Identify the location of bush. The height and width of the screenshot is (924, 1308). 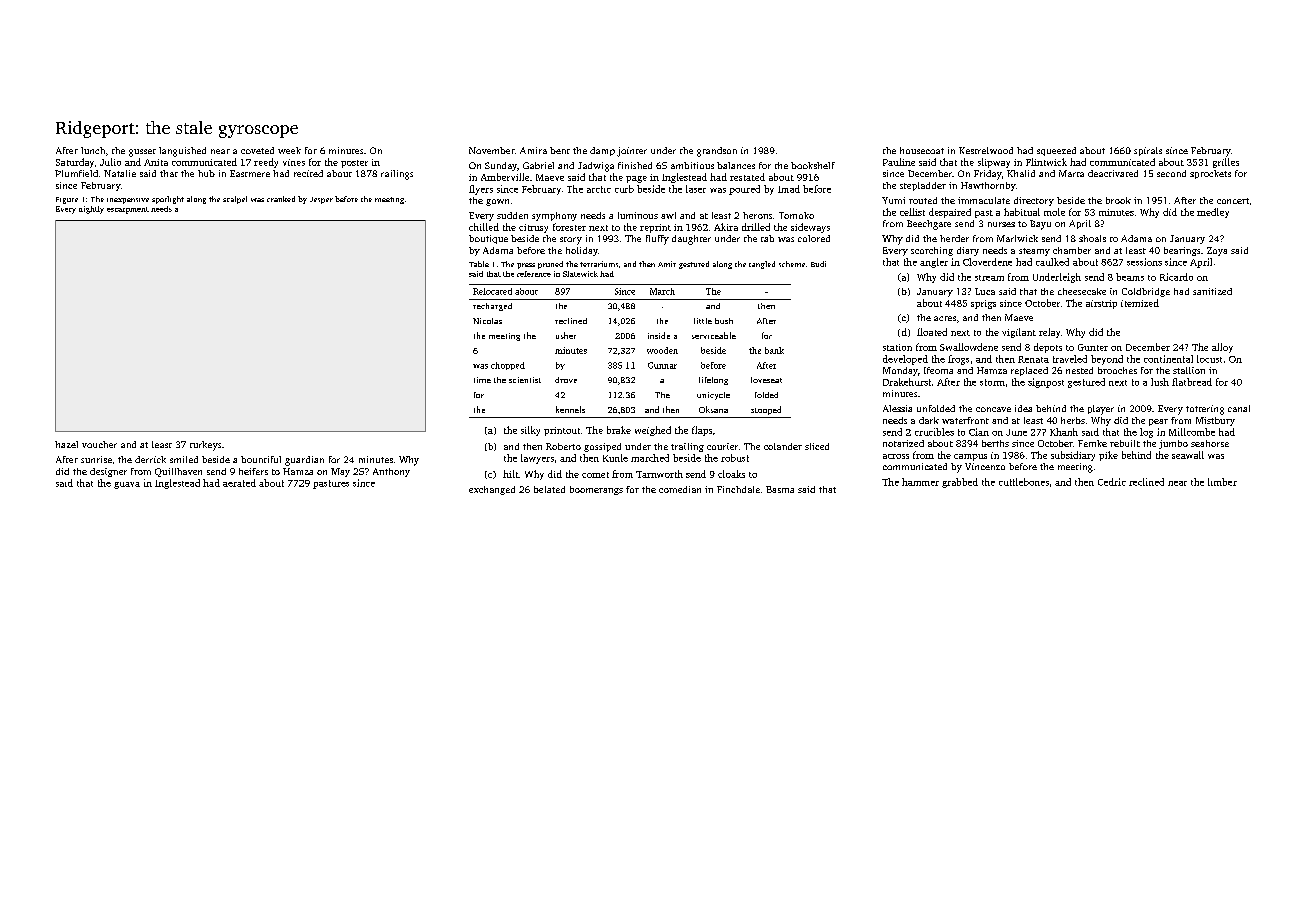
(724, 321).
